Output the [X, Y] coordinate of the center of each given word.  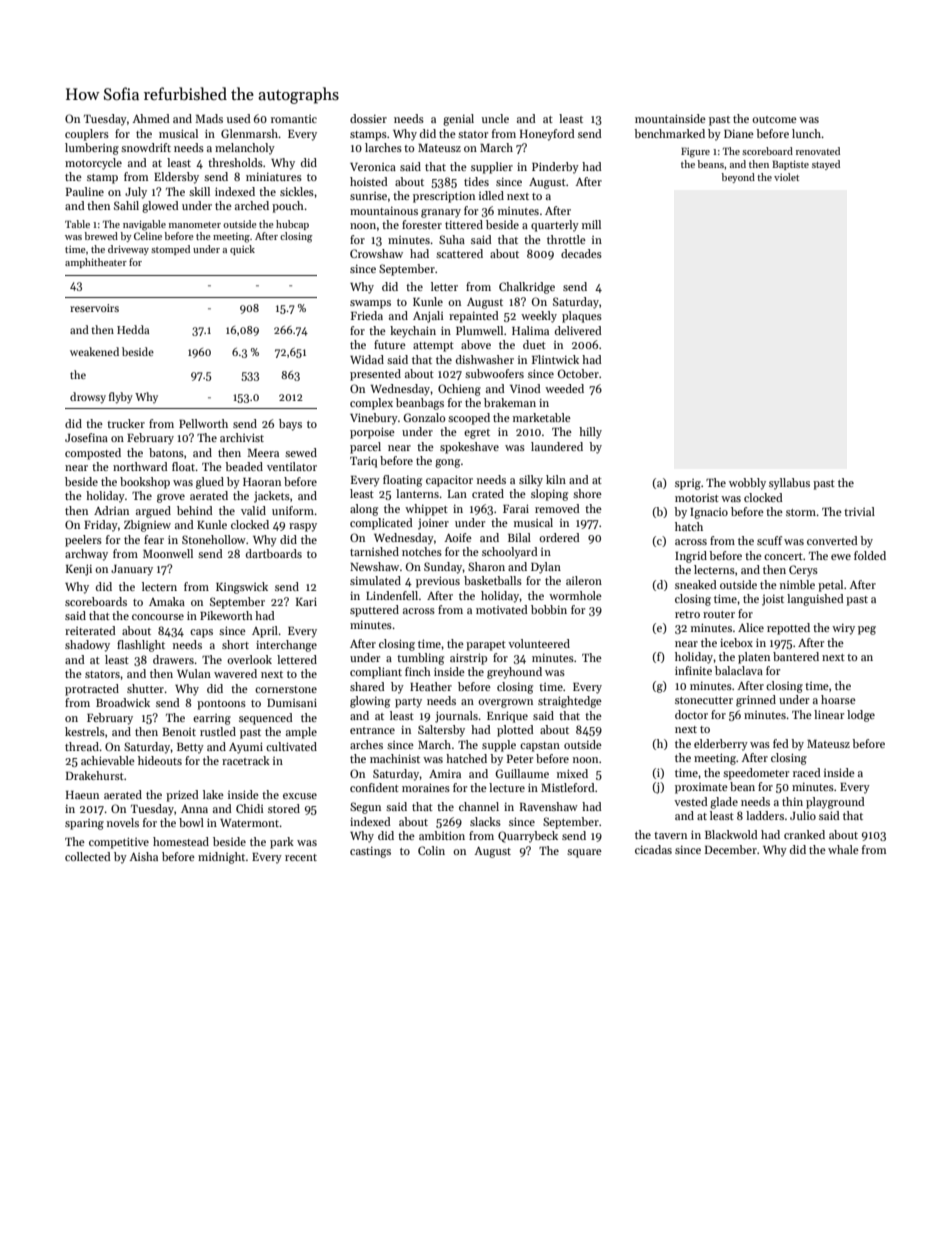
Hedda [133, 329]
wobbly [747, 484]
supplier [492, 168]
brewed [101, 236]
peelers [83, 541]
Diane [739, 134]
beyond [738, 178]
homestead [181, 841]
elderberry [721, 745]
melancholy [245, 149]
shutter [145, 688]
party [408, 703]
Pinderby [555, 168]
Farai [516, 508]
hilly [590, 433]
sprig [688, 484]
